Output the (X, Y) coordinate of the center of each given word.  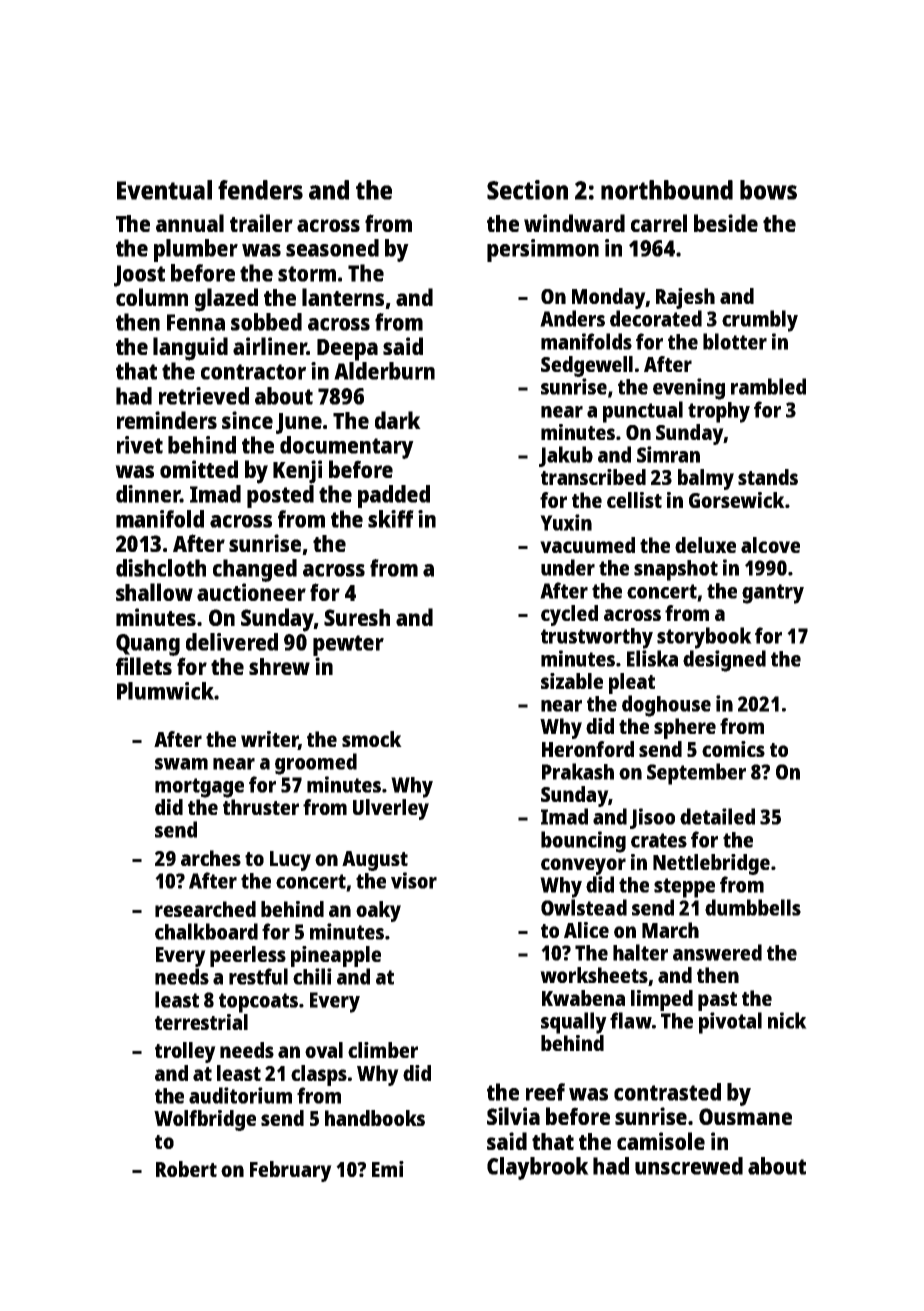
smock (372, 739)
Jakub (566, 456)
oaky (378, 911)
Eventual (164, 190)
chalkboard (206, 931)
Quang (148, 645)
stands (768, 477)
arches (211, 858)
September (696, 774)
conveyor (583, 866)
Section (527, 190)
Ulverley (391, 809)
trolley (185, 1052)
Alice (586, 930)
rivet (140, 445)
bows (768, 190)
